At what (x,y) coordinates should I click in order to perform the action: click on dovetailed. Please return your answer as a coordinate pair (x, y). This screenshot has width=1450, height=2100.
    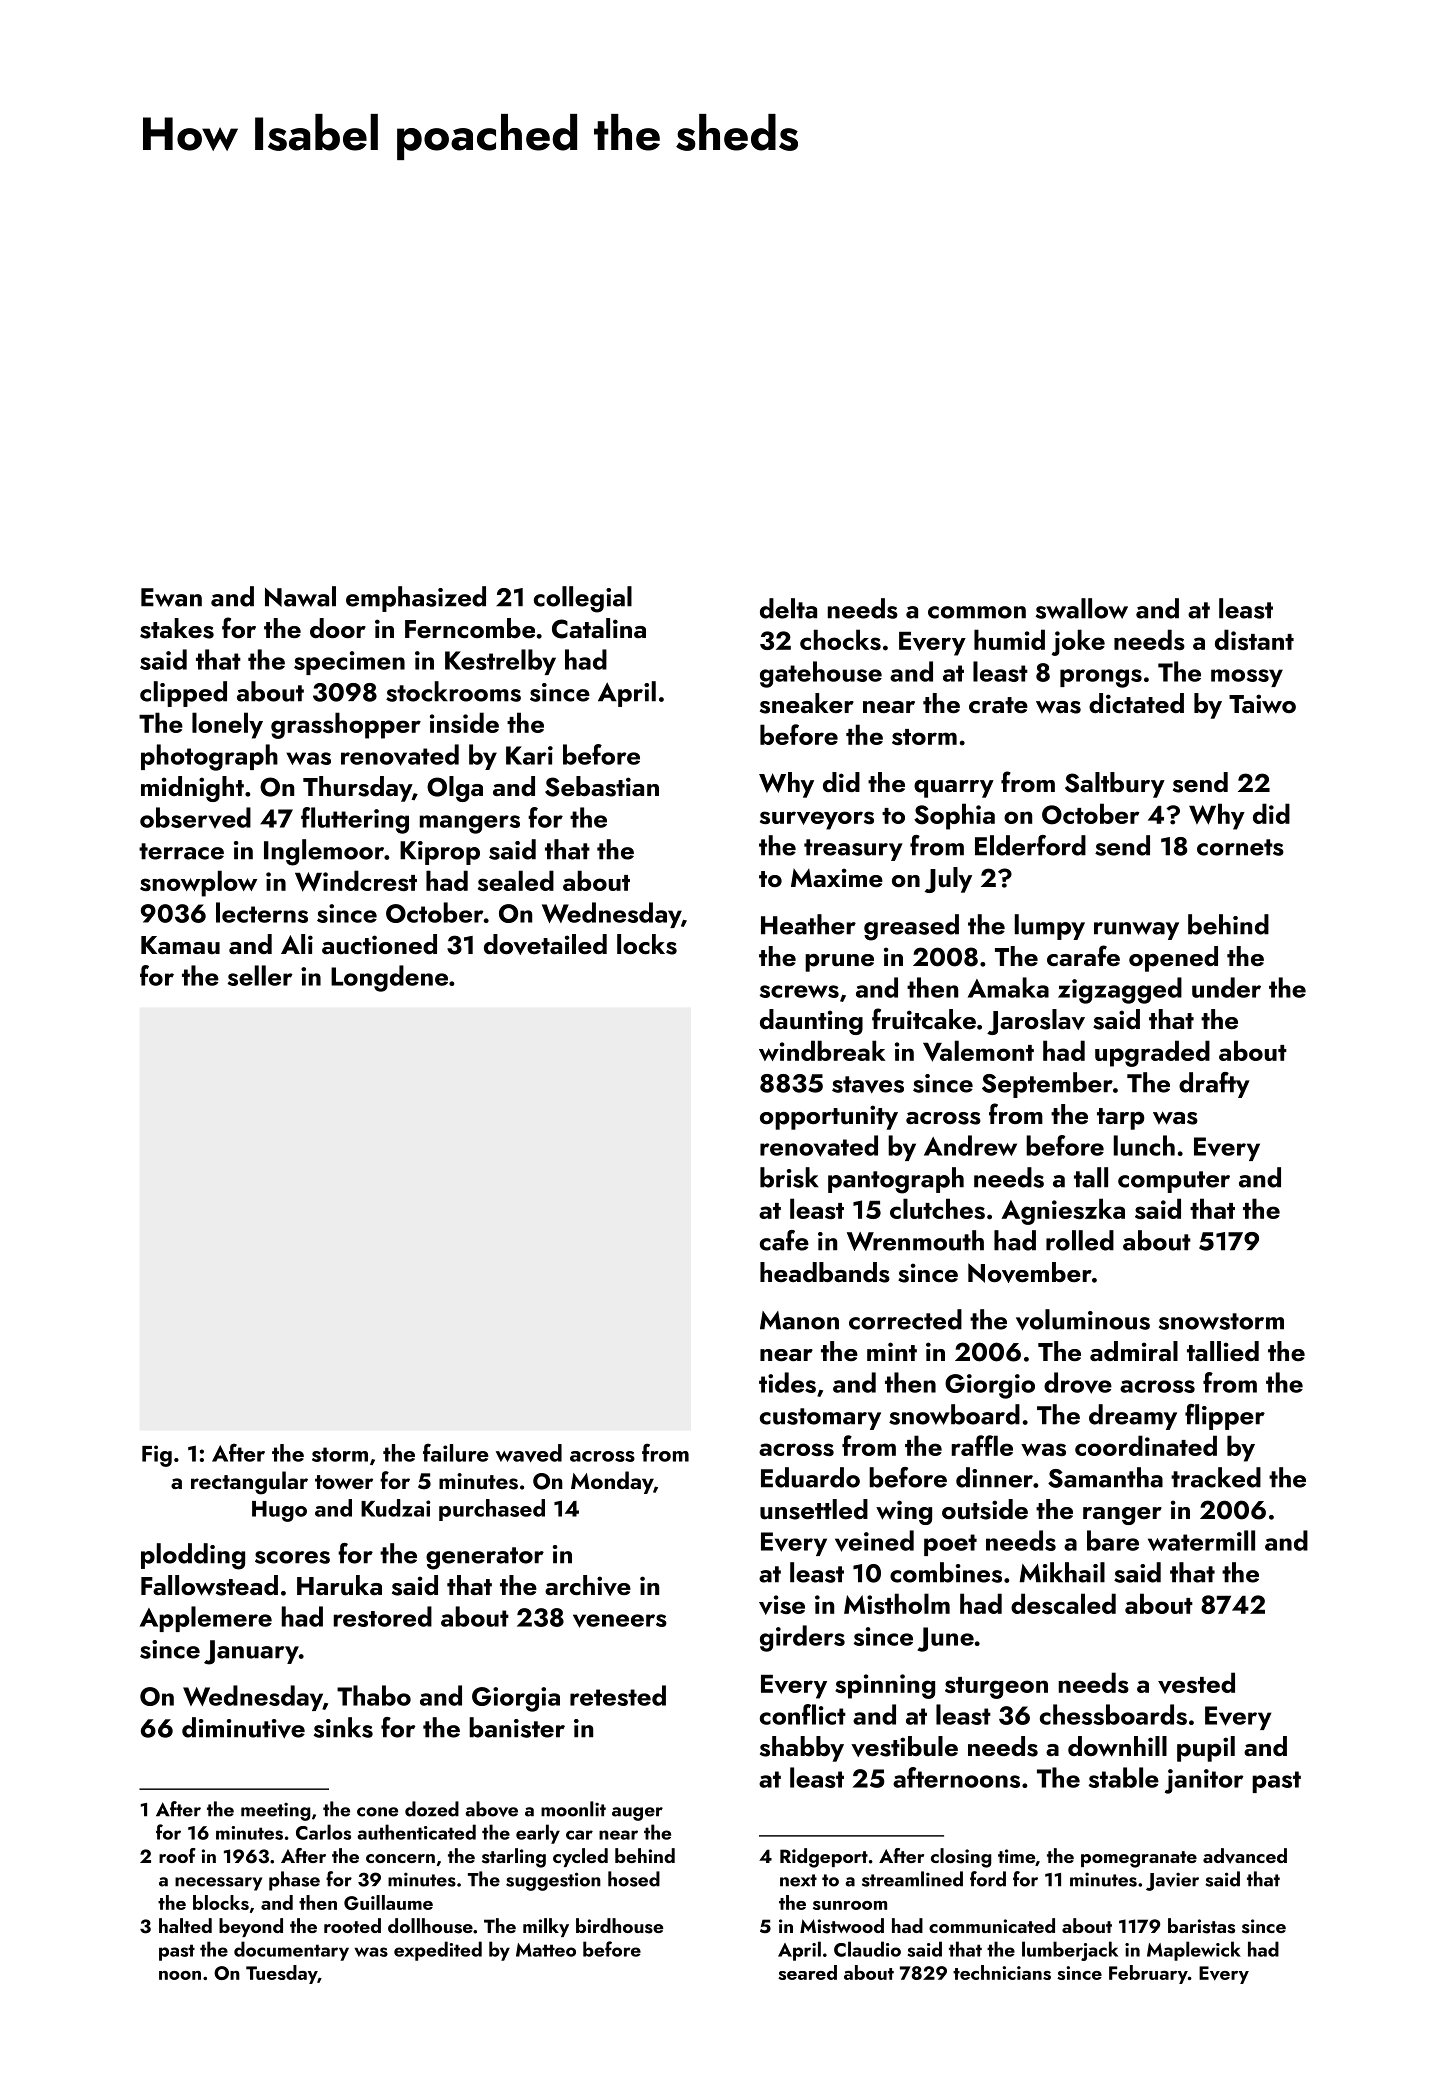
    Looking at the image, I should click on (545, 944).
